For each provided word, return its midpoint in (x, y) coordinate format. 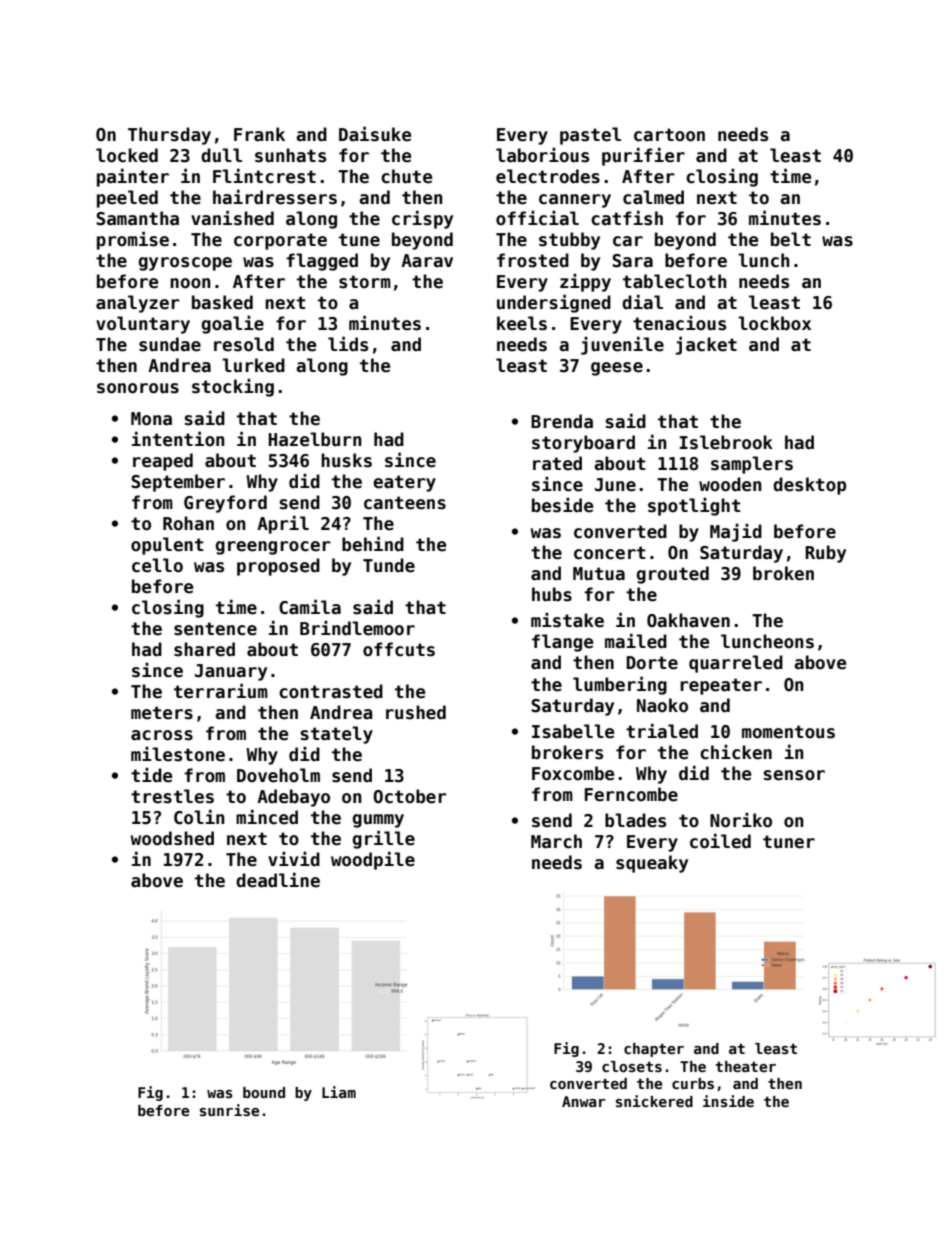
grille (384, 839)
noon (190, 283)
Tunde (389, 565)
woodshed (172, 838)
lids (348, 344)
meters (162, 713)
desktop (809, 486)
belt (791, 239)
